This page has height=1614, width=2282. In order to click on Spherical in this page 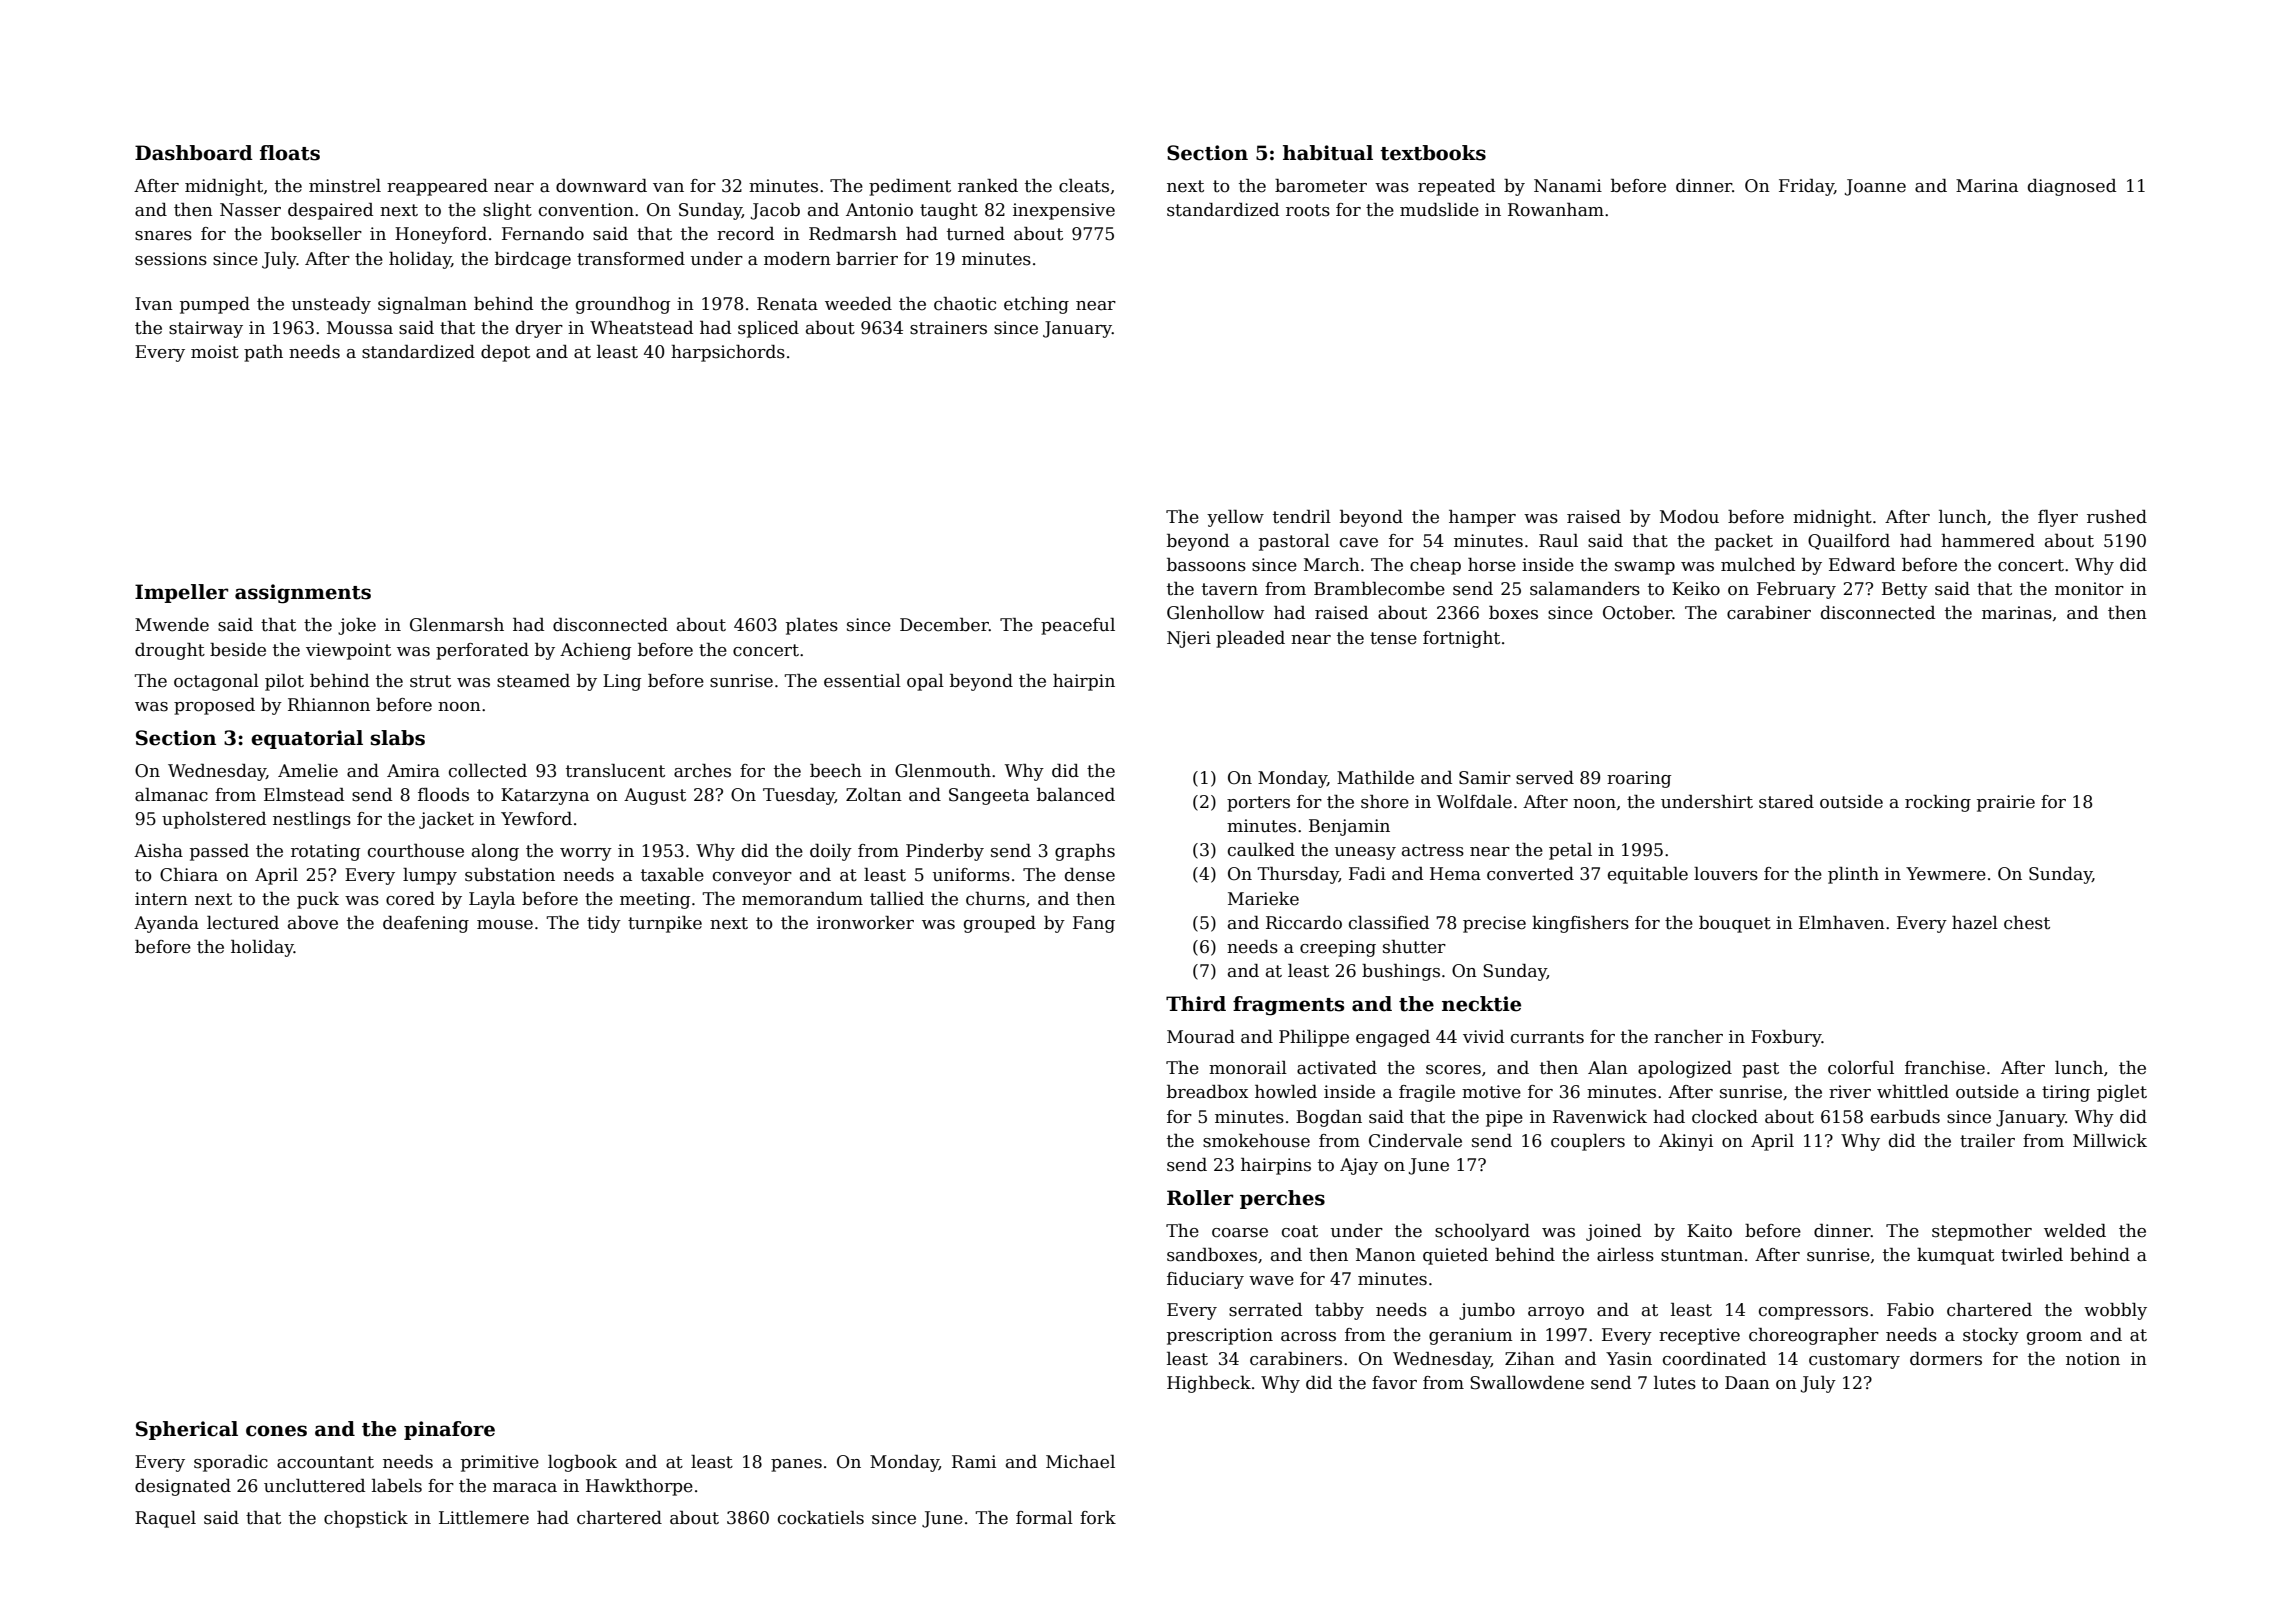, I will do `click(187, 1430)`.
